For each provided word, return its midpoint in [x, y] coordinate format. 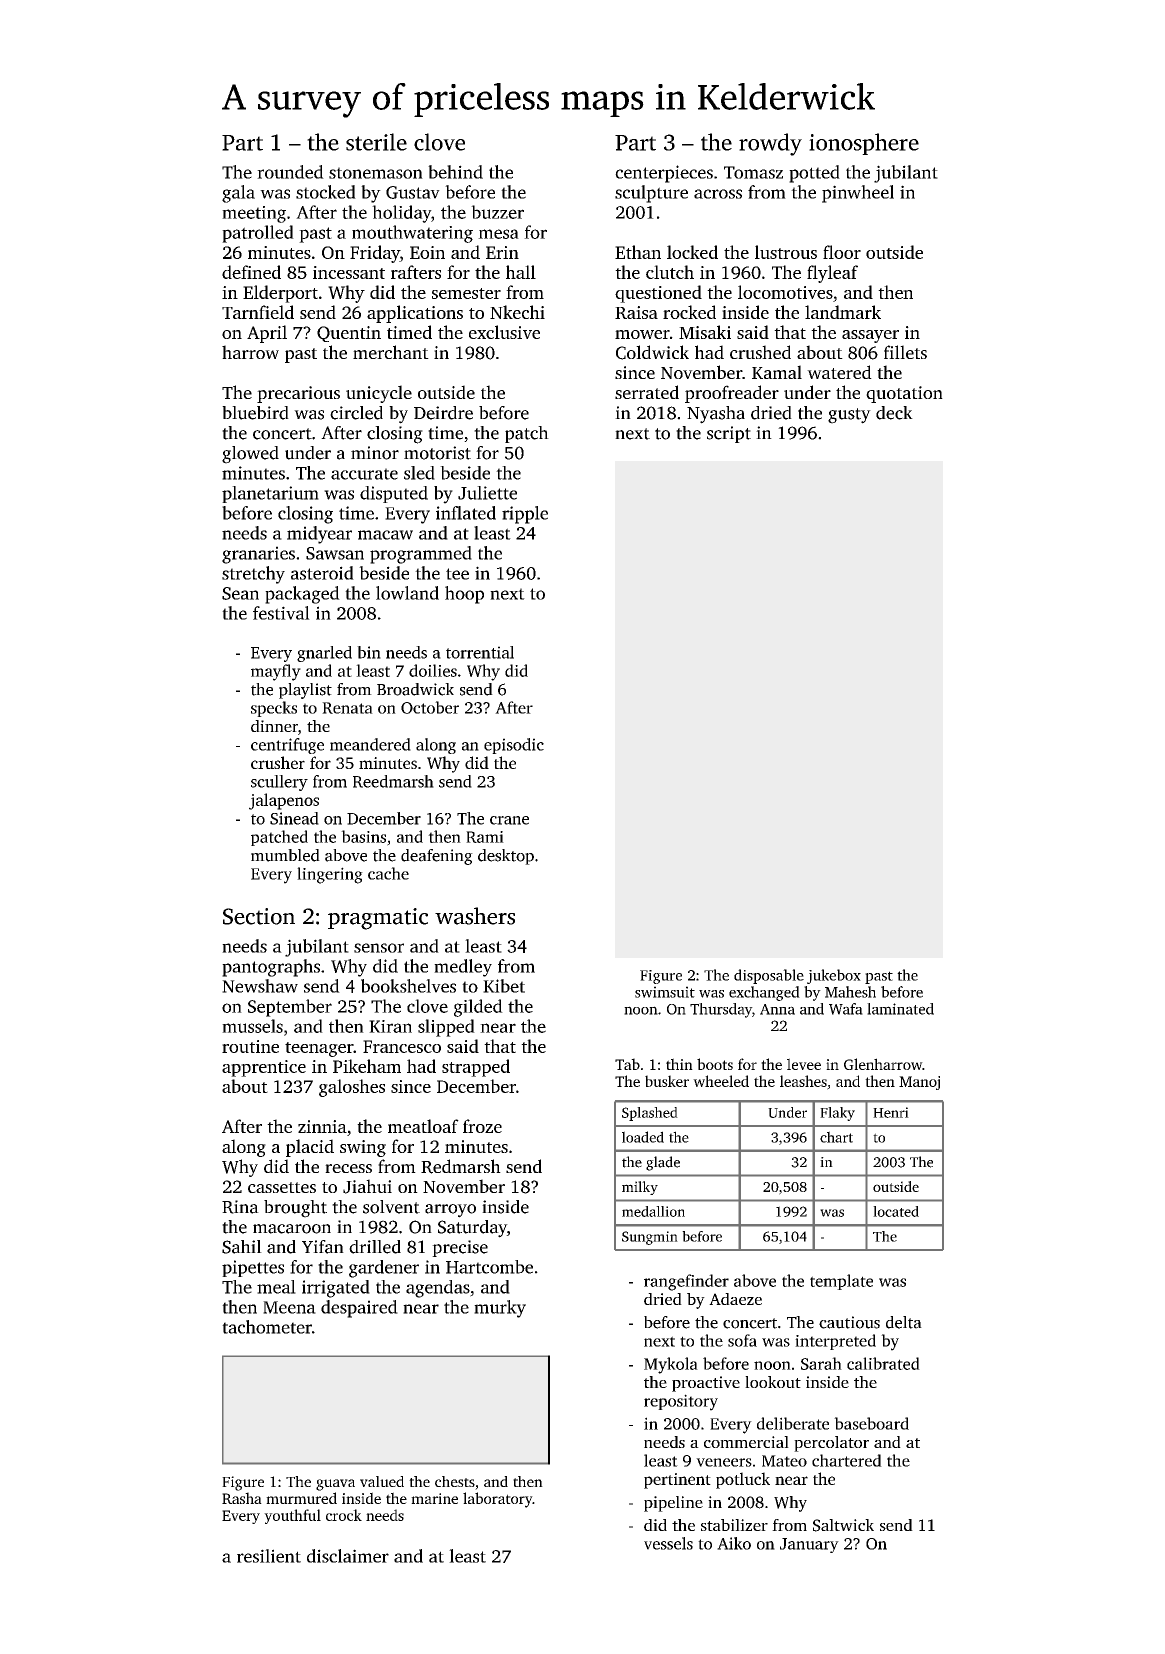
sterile [376, 142]
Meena [289, 1307]
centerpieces [664, 174]
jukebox [834, 976]
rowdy [770, 144]
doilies [433, 670]
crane [509, 820]
